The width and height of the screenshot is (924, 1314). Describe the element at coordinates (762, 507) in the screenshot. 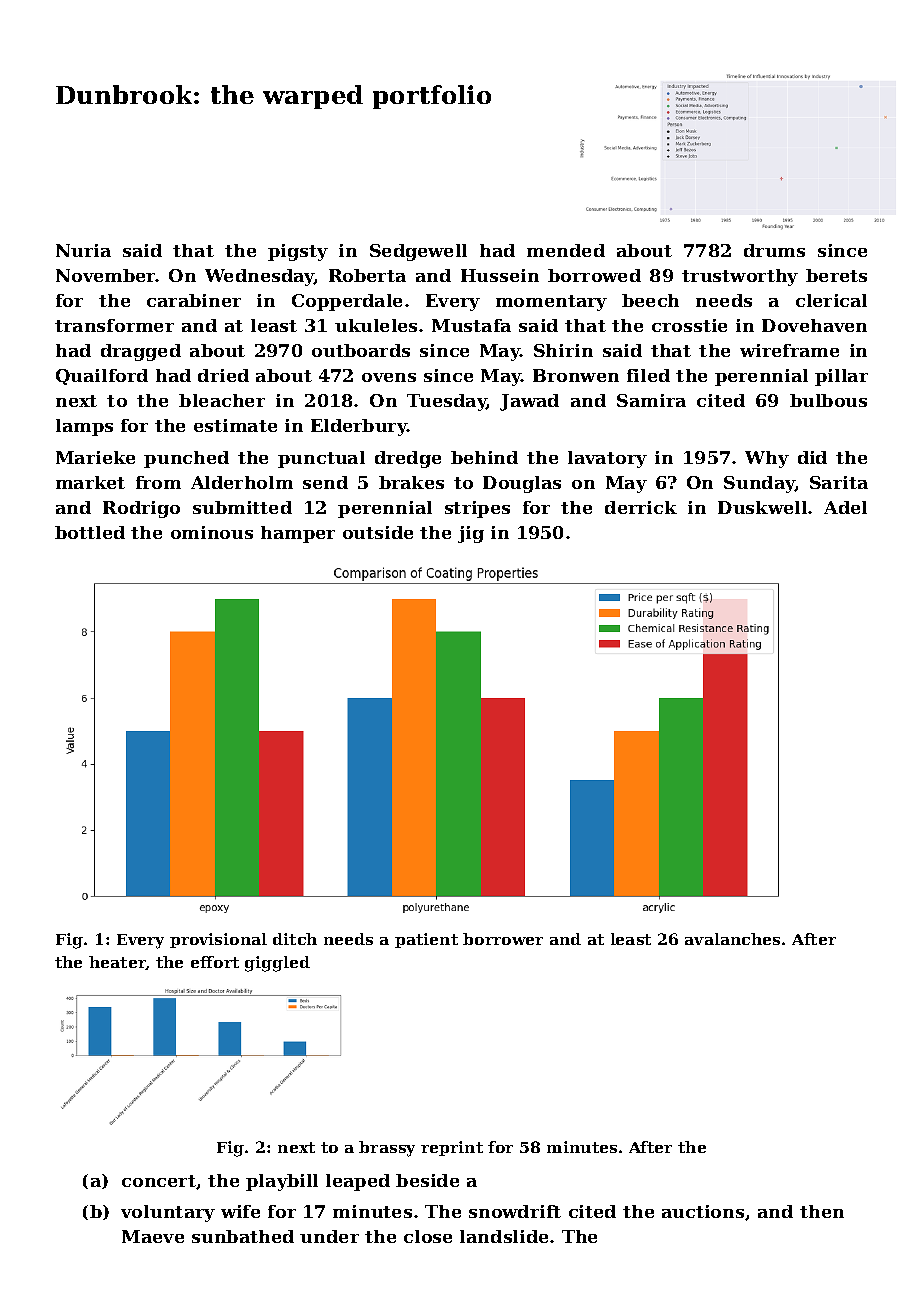

I see `Duskwell` at that location.
